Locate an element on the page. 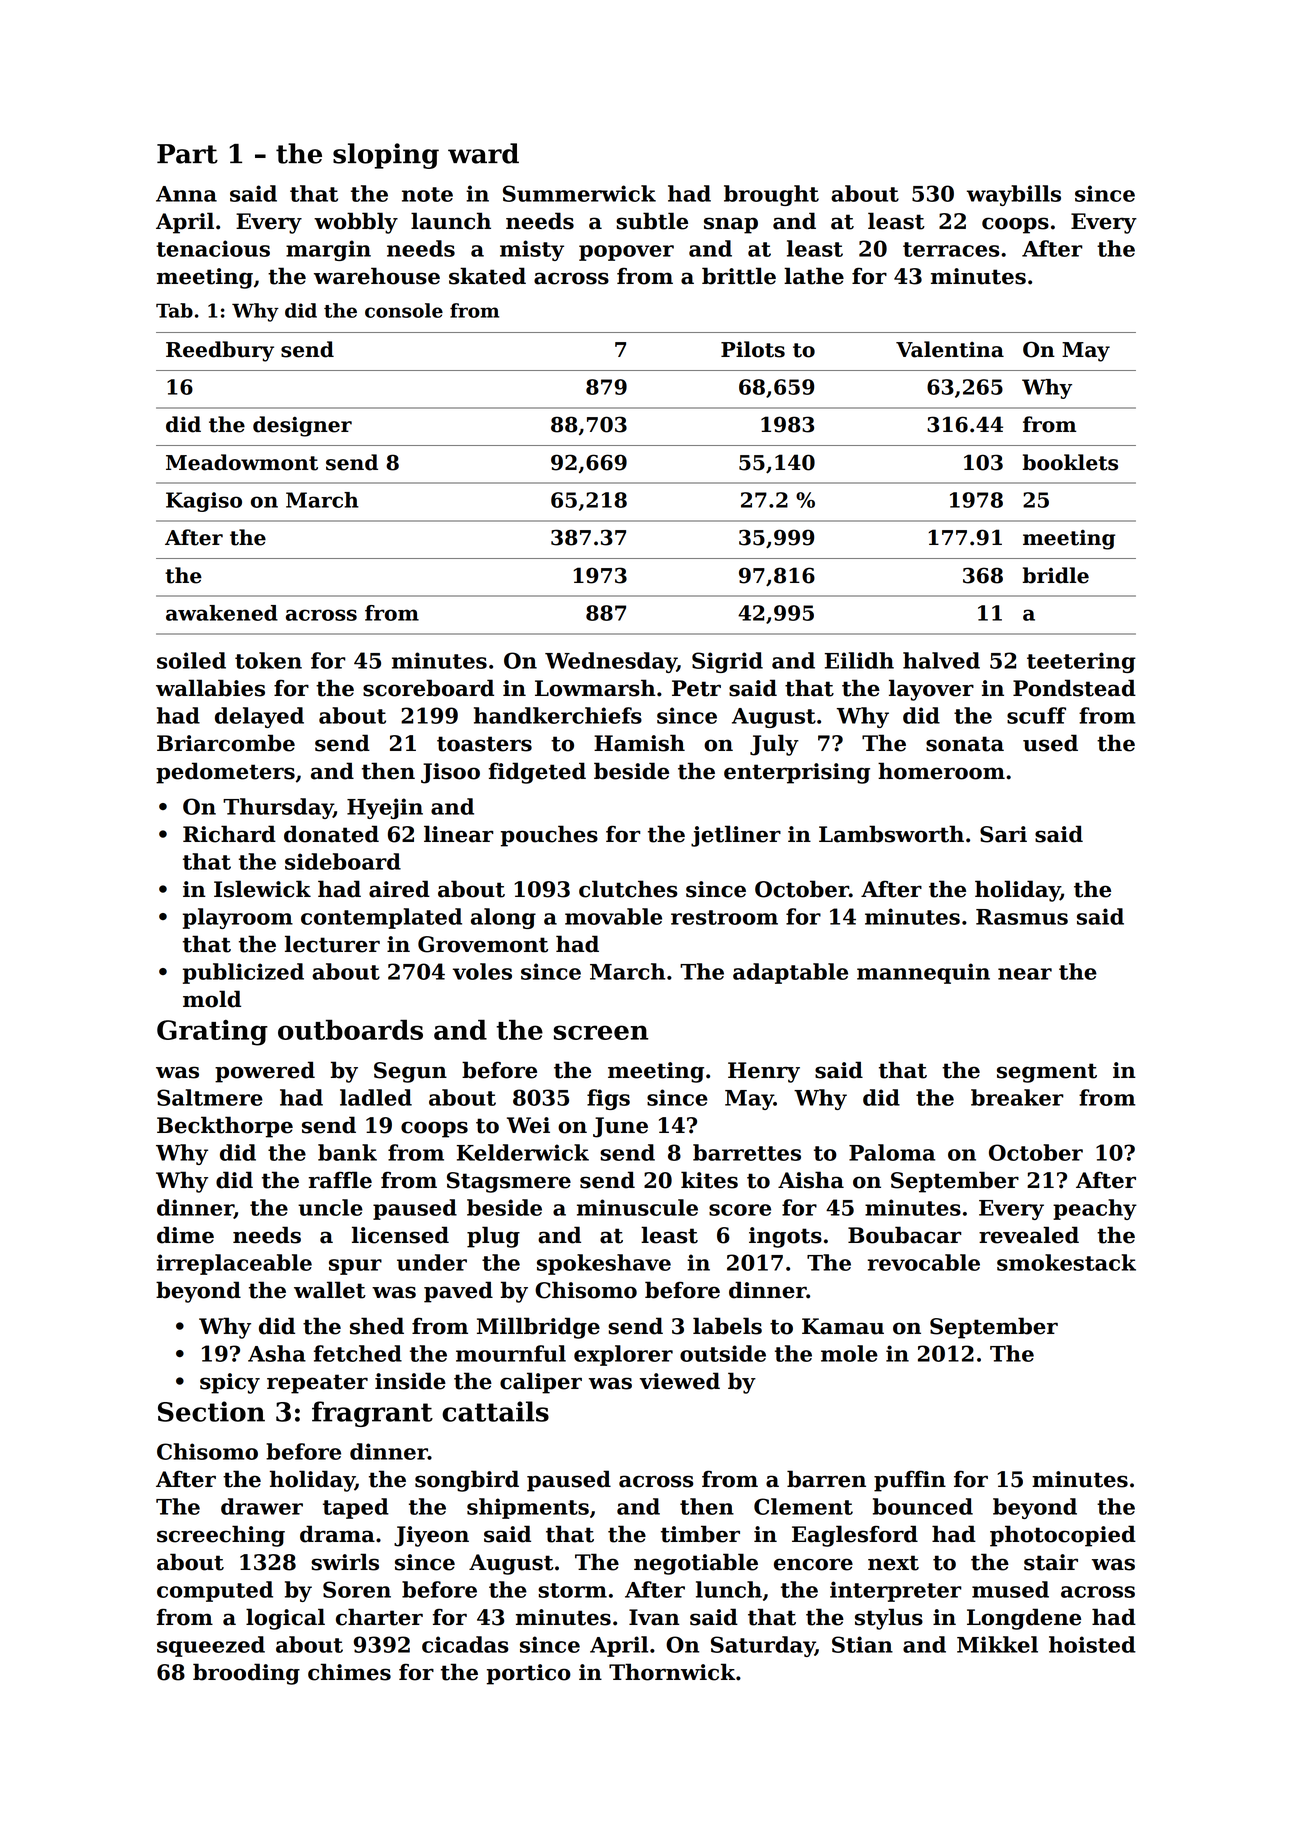 The height and width of the document is (1828, 1292). terraces is located at coordinates (951, 249).
